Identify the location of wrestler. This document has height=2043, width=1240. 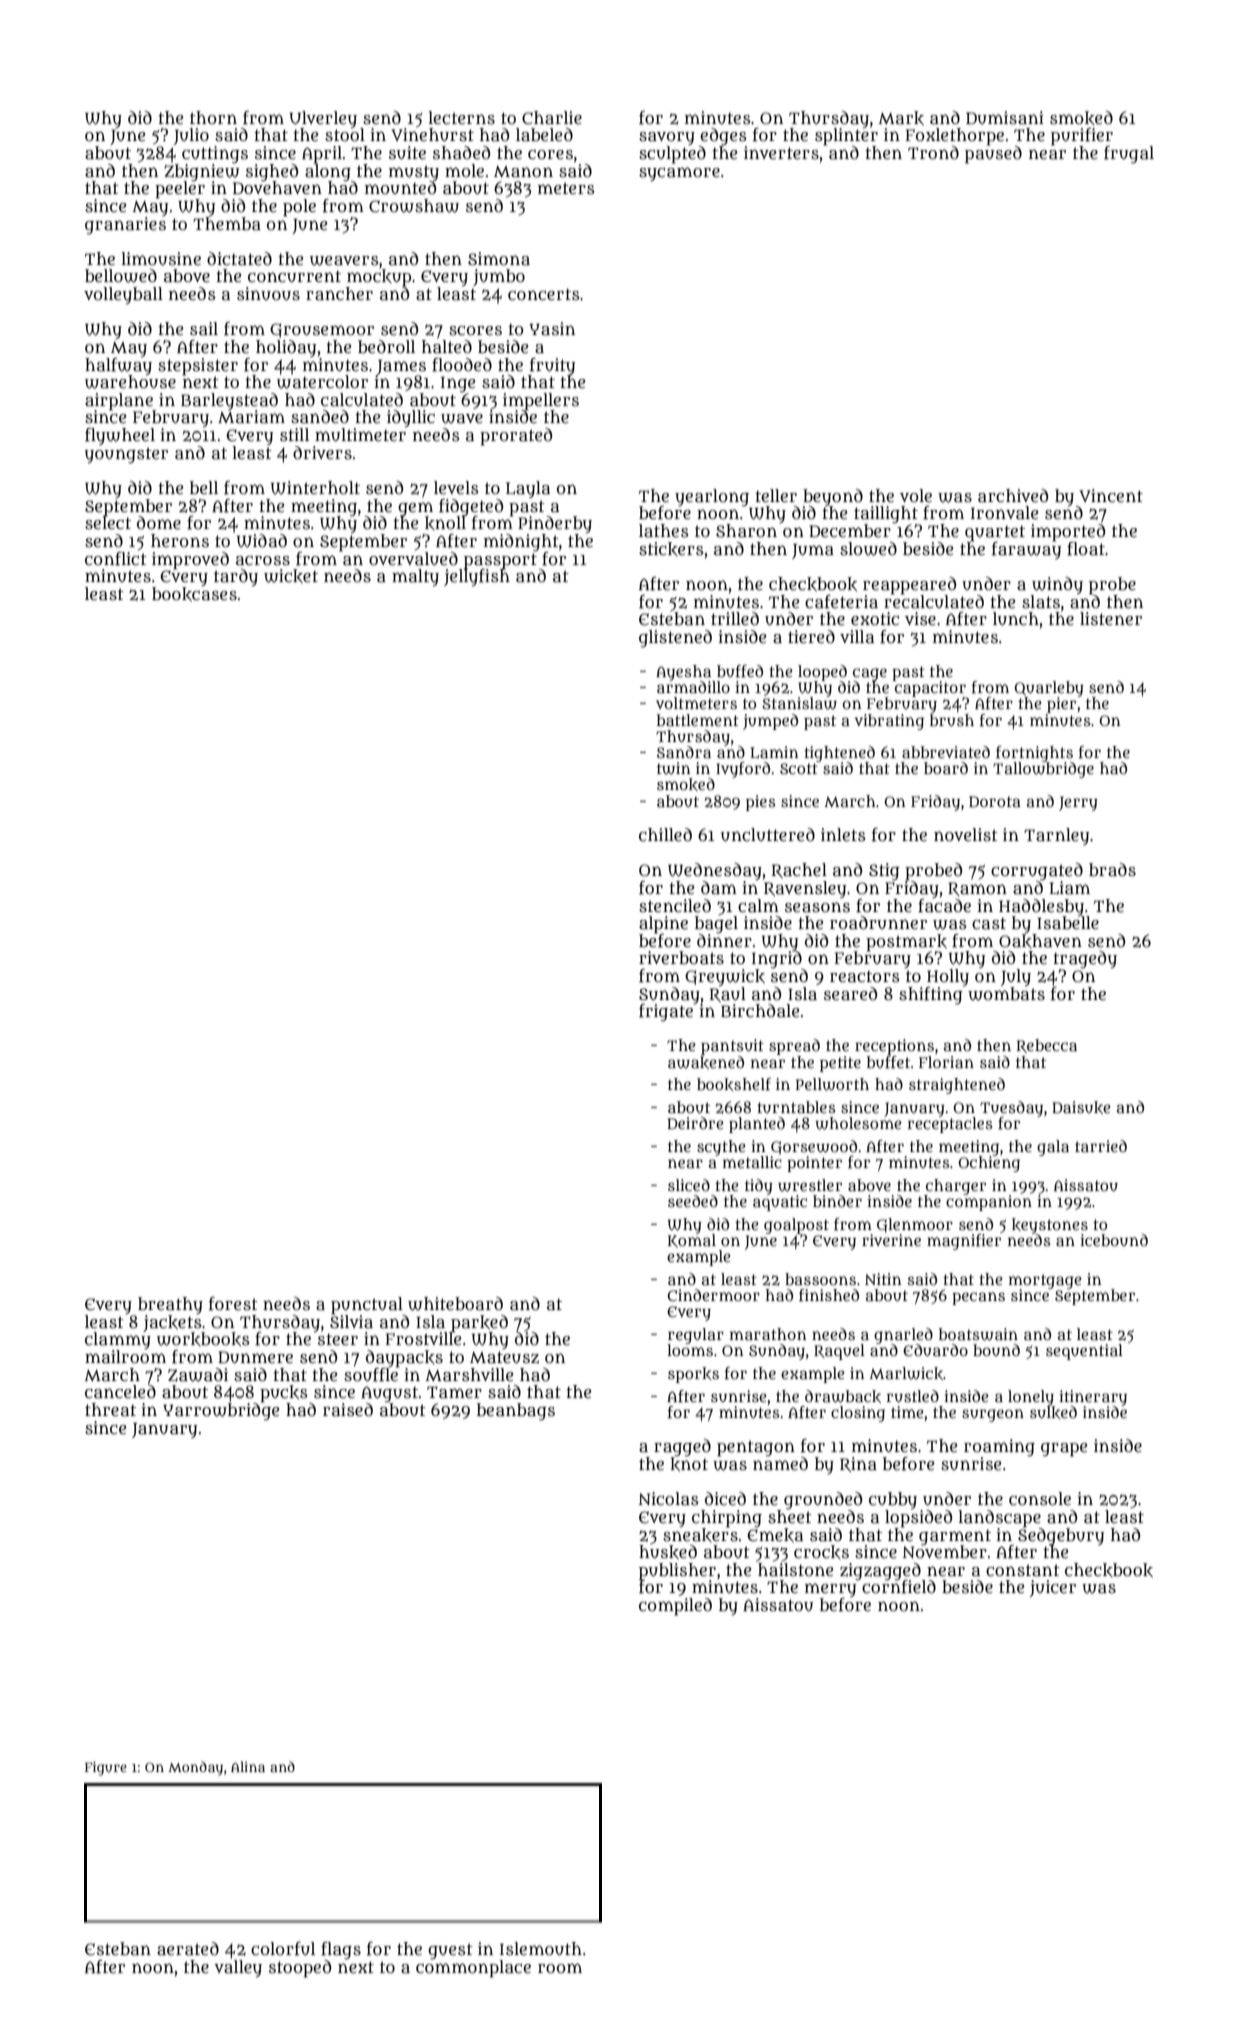
(810, 1185).
